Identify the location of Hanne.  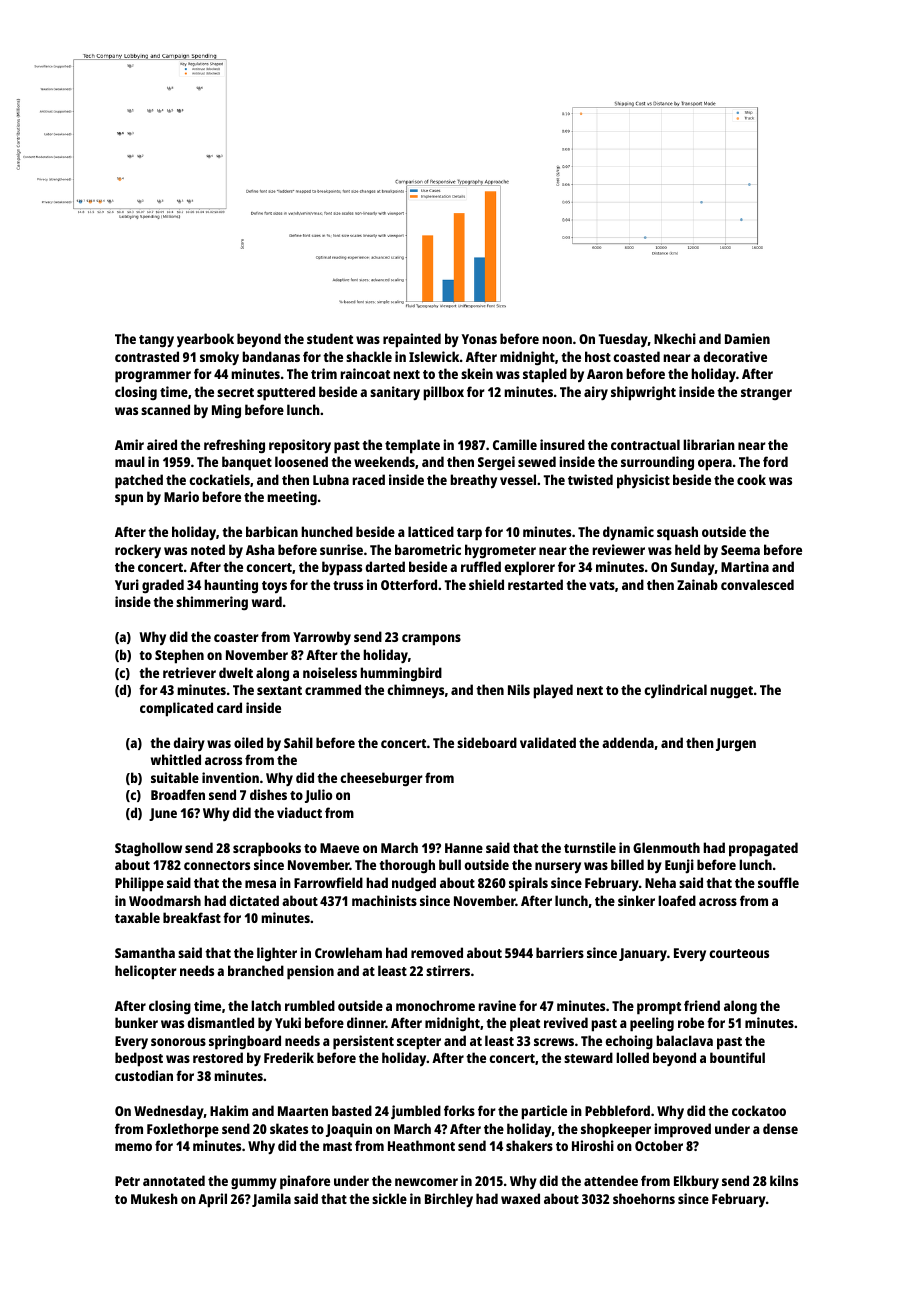
(464, 848).
